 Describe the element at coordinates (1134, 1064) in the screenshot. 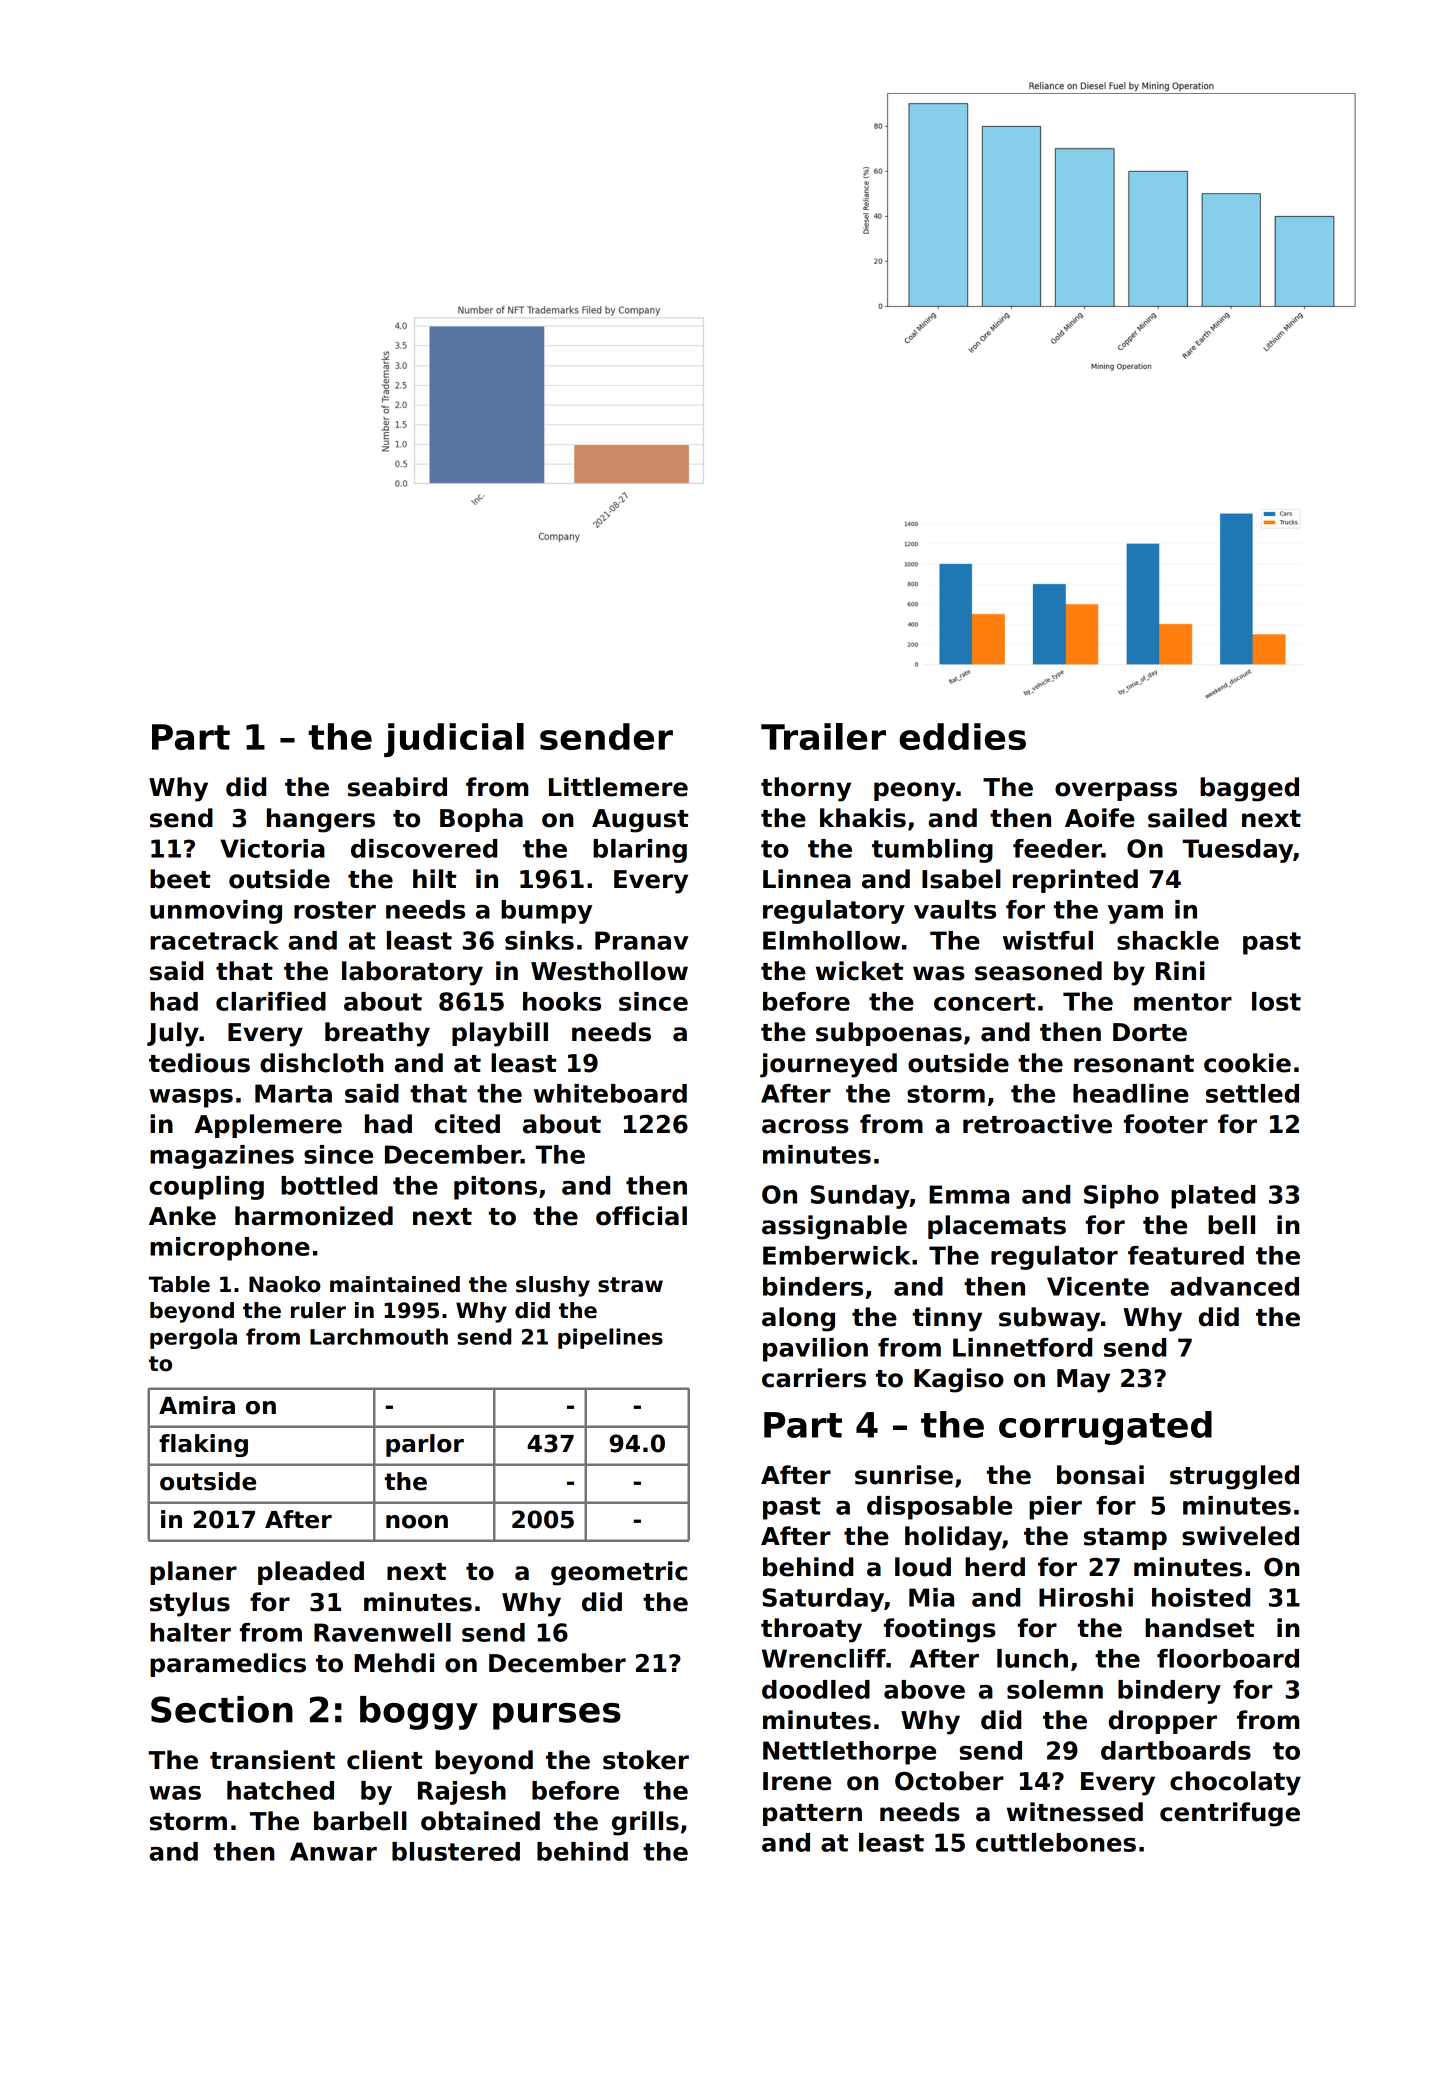

I see `resonant` at that location.
